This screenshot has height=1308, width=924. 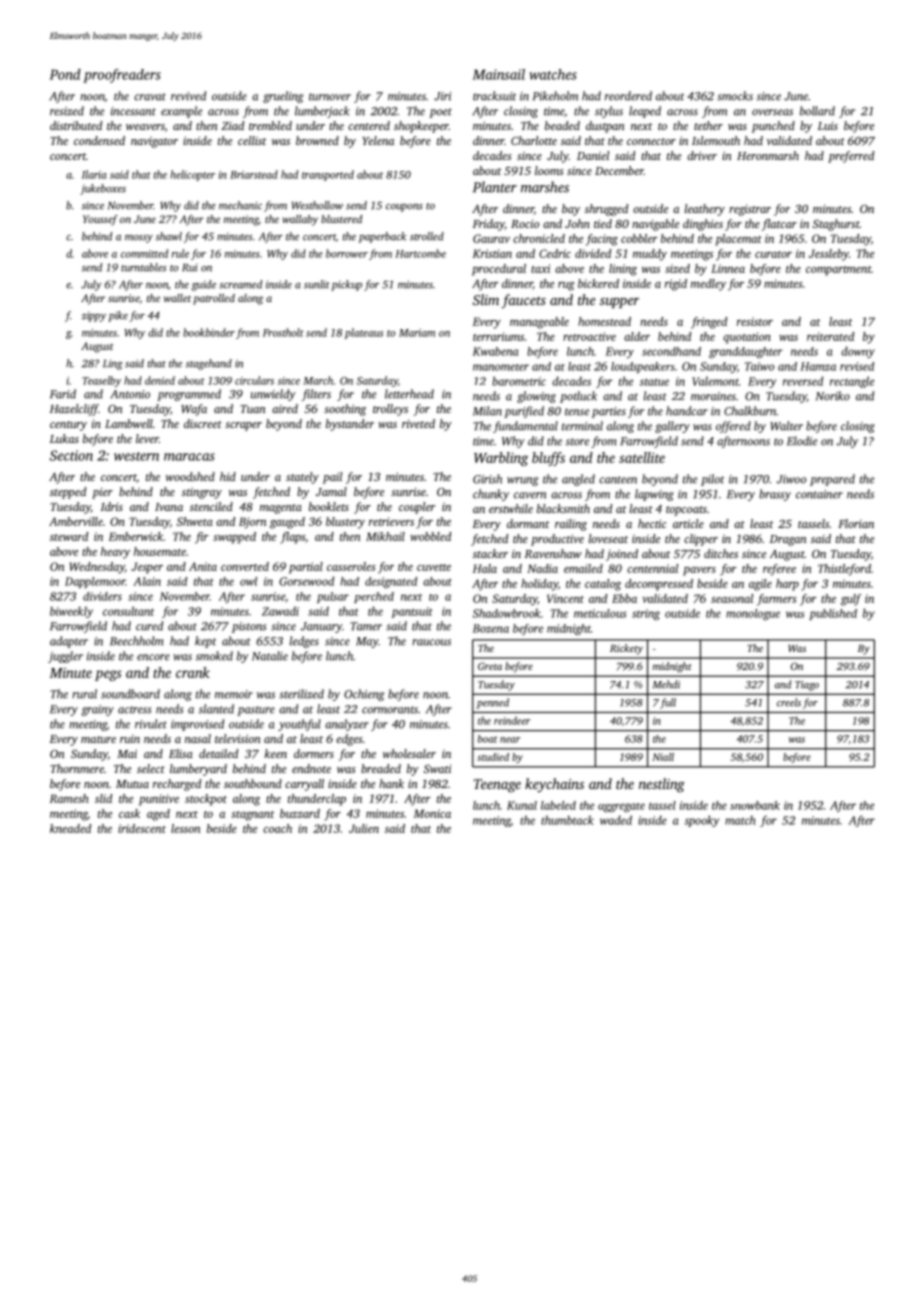 What do you see at coordinates (69, 642) in the screenshot?
I see `adapter` at bounding box center [69, 642].
